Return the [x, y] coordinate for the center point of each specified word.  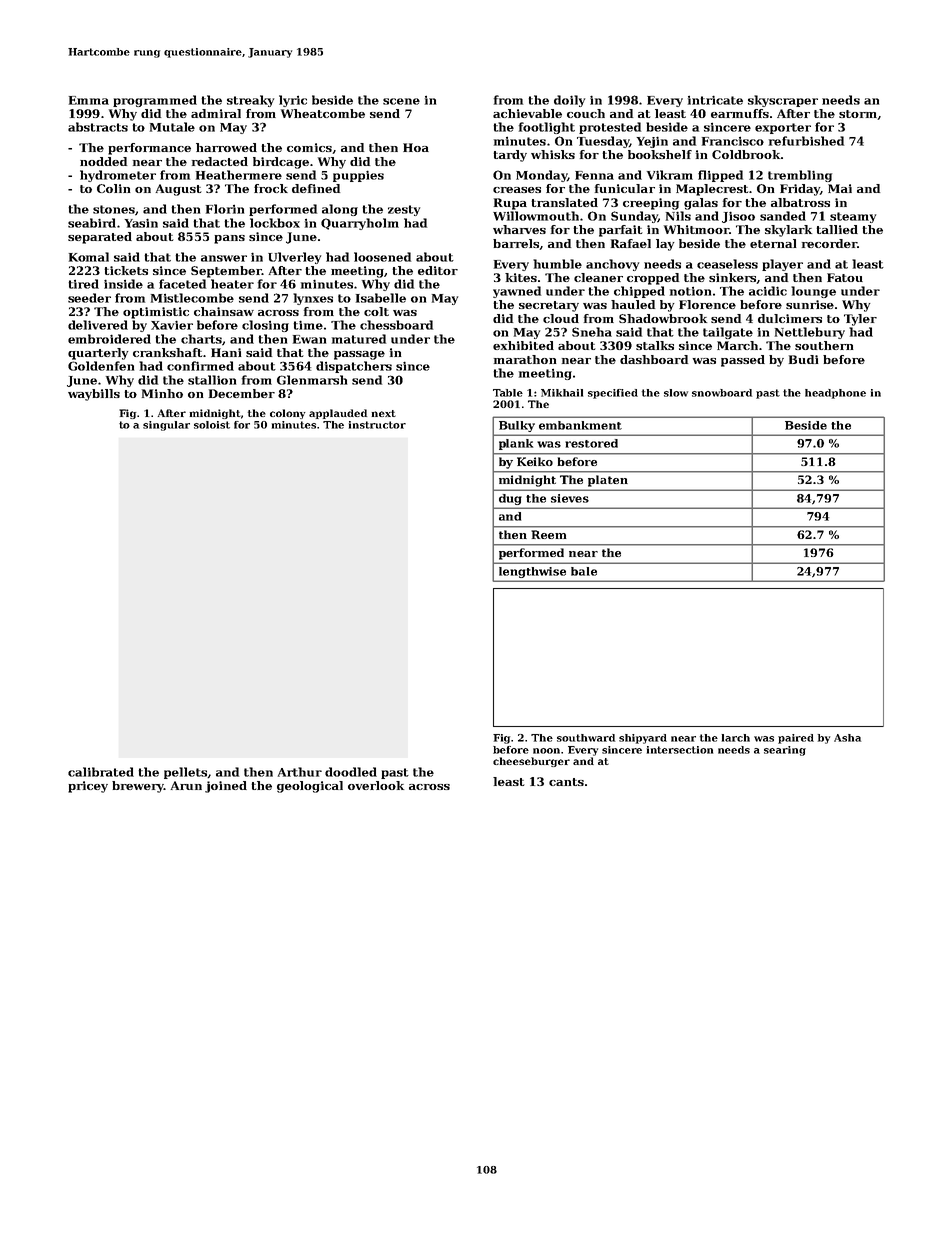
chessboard [396, 325]
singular [166, 426]
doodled [351, 772]
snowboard [722, 393]
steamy [853, 217]
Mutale [172, 127]
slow [676, 393]
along [340, 210]
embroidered [109, 339]
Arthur [300, 772]
